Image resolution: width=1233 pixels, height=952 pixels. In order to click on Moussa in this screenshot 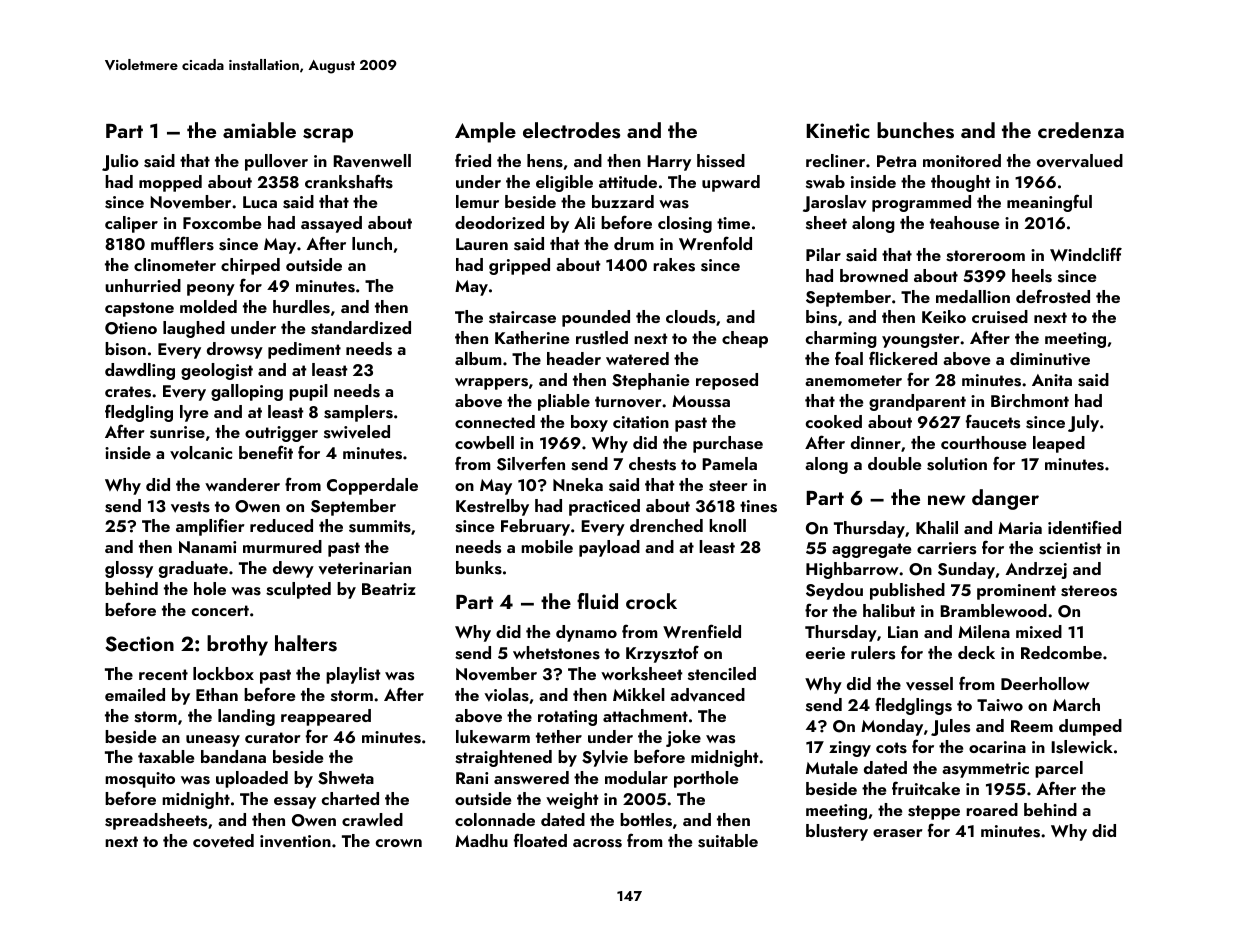, I will do `click(701, 401)`.
